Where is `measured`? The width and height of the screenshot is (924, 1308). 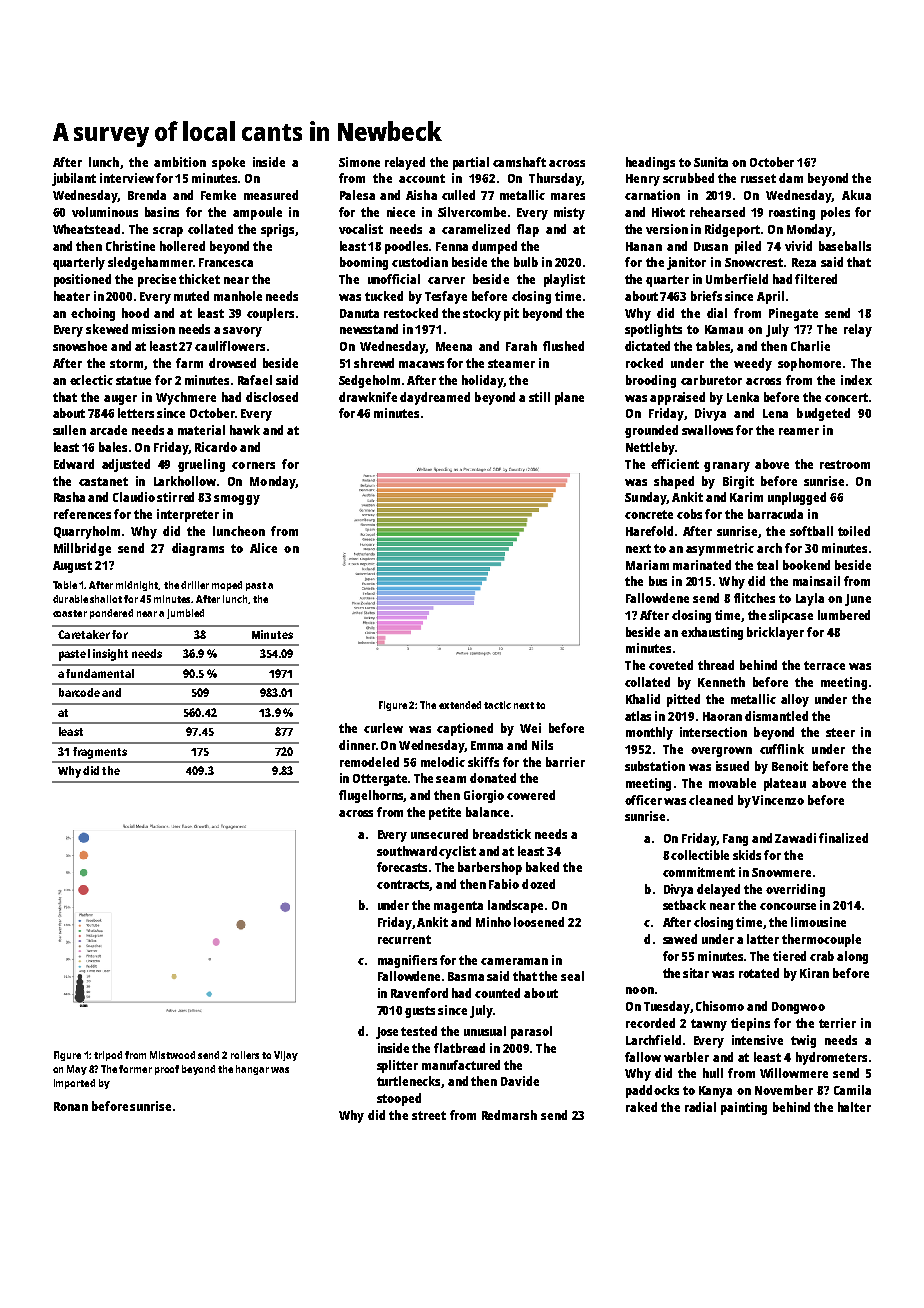
measured is located at coordinates (271, 195).
